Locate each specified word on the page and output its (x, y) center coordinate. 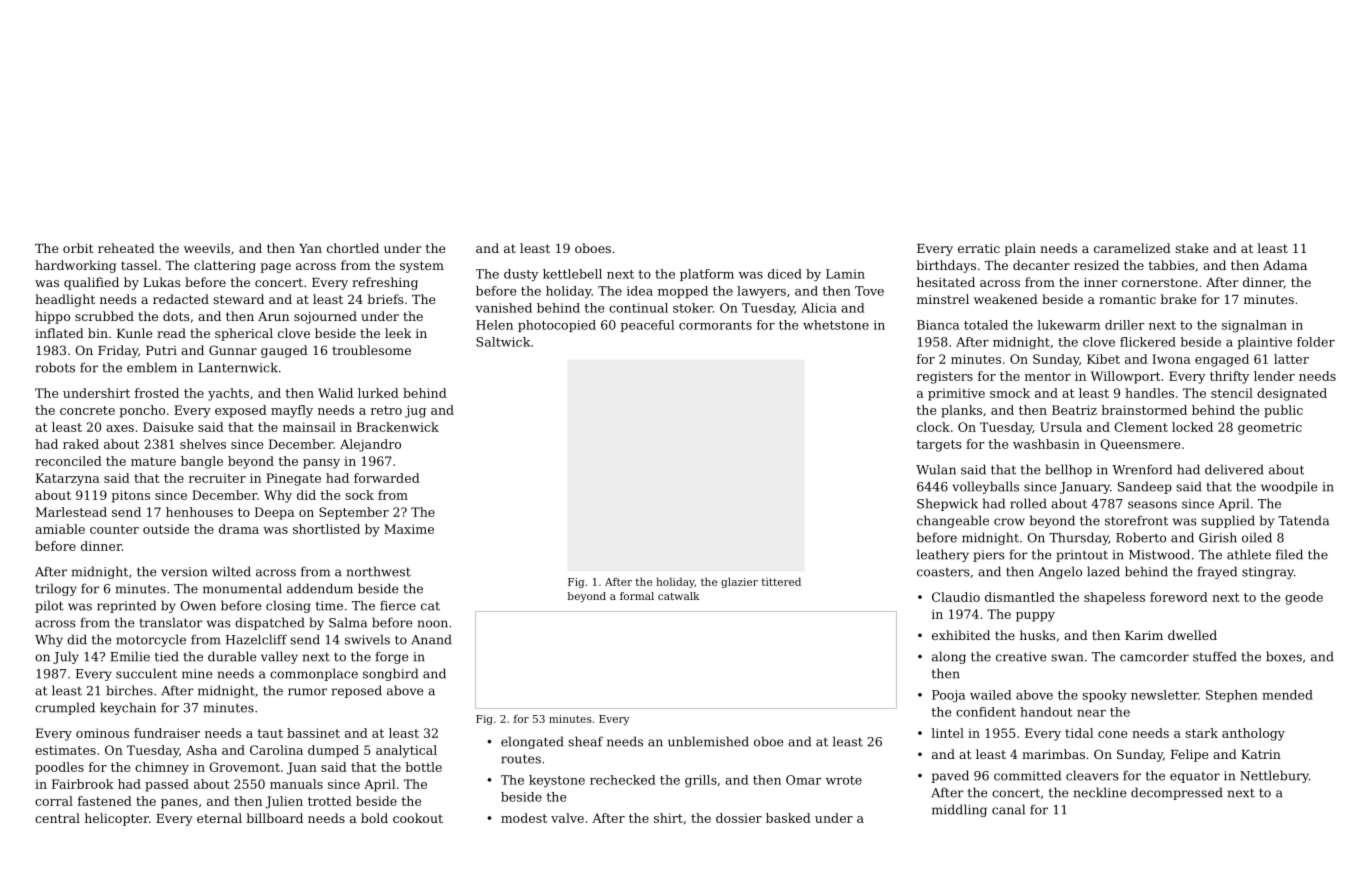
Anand (431, 639)
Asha (201, 750)
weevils (207, 248)
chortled (353, 248)
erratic (979, 248)
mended (1287, 695)
